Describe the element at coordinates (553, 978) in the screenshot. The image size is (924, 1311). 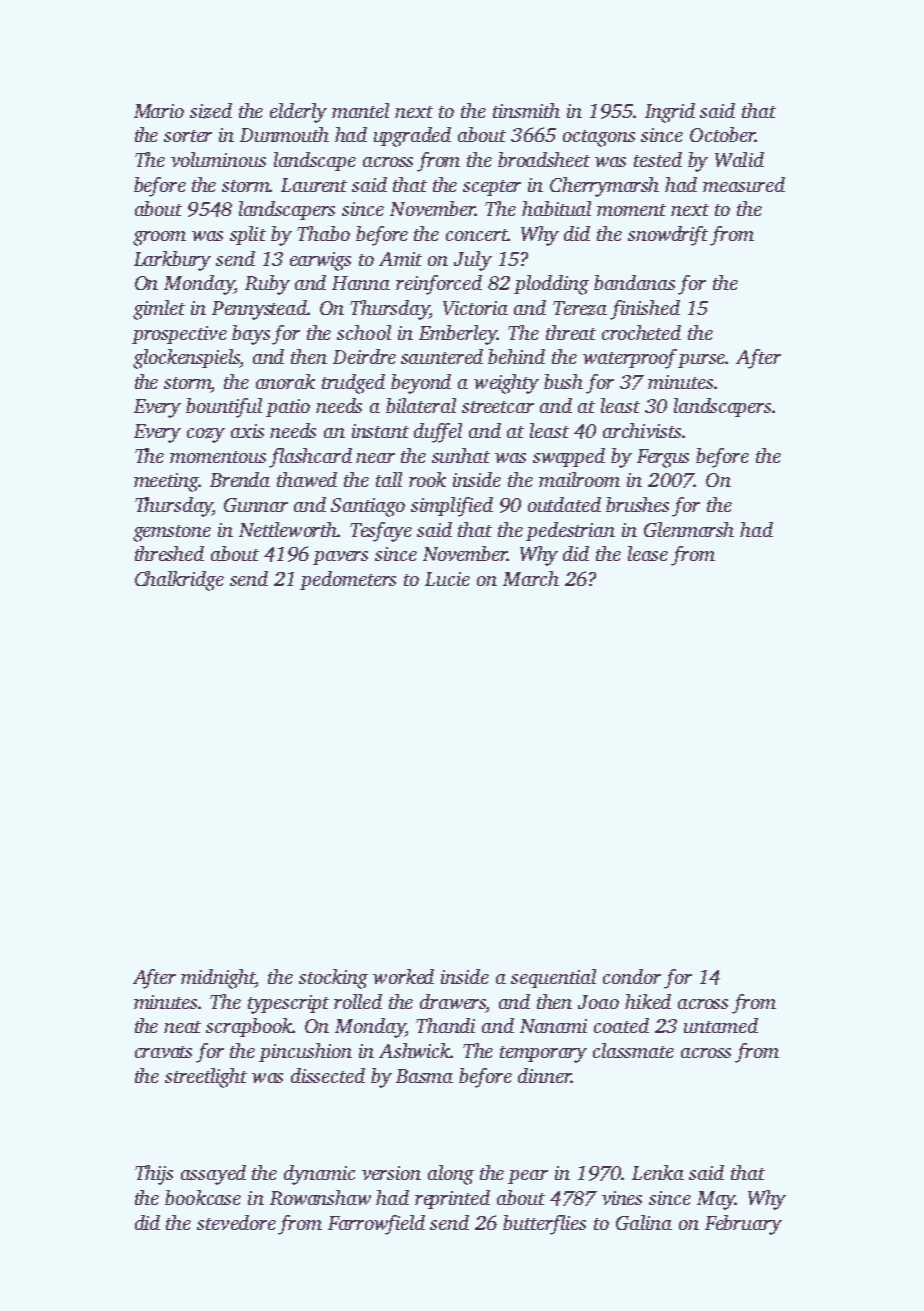
I see `sequential` at that location.
